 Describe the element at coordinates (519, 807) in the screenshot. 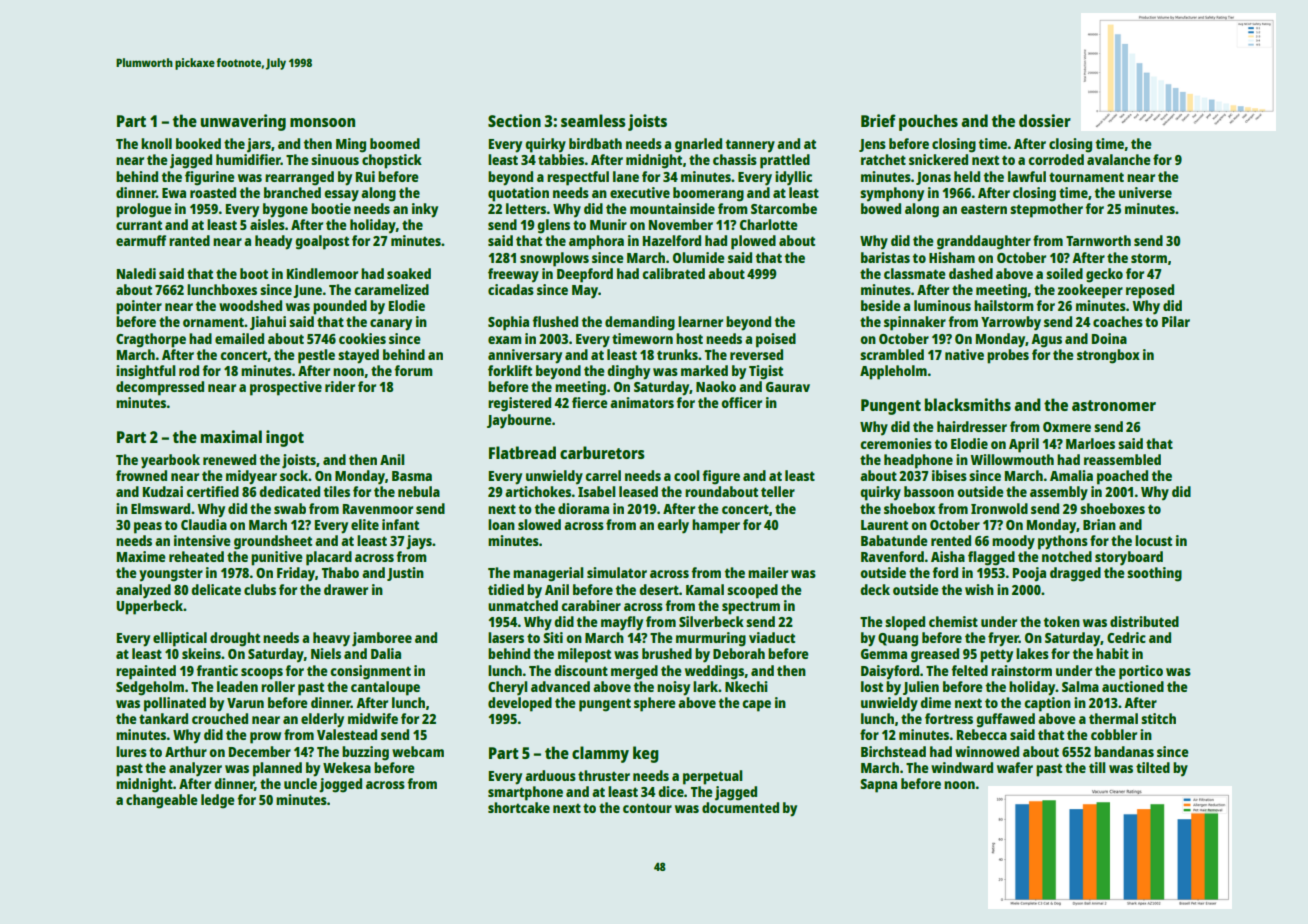

I see `shortcake` at that location.
